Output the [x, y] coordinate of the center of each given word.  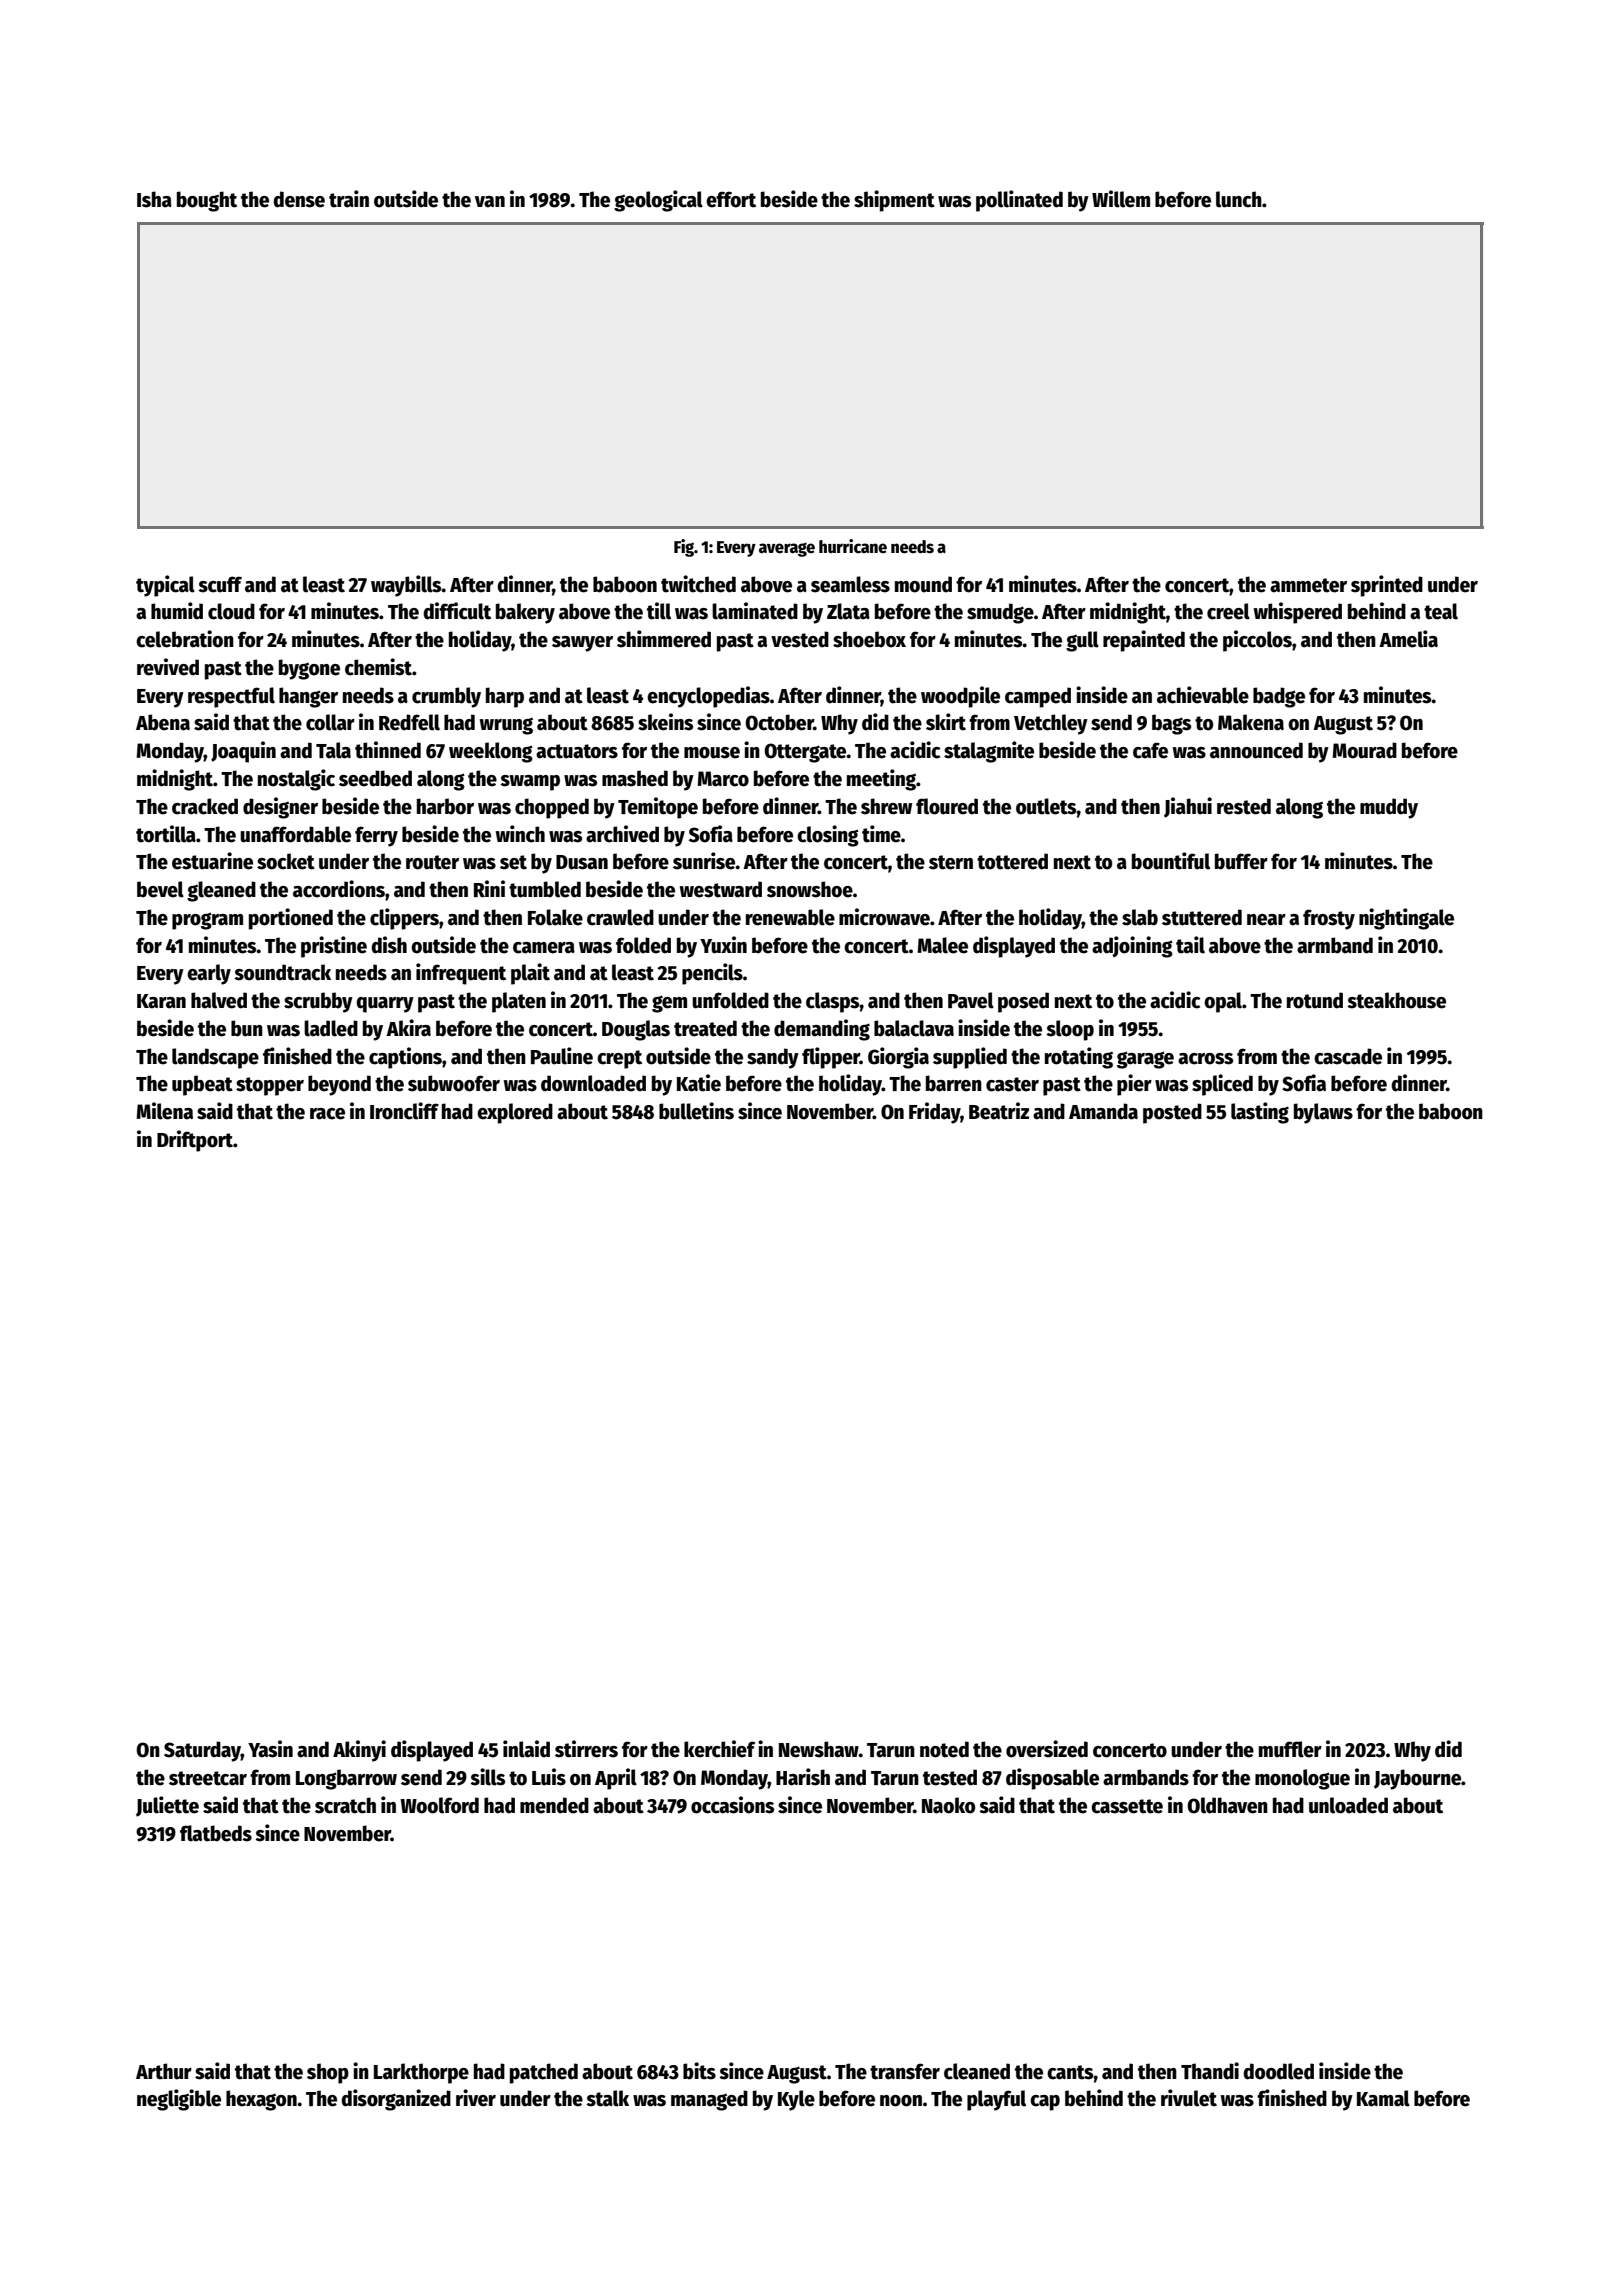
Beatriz [999, 1111]
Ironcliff [404, 1111]
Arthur [164, 2071]
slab [1140, 917]
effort [731, 199]
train [349, 199]
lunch [1239, 199]
